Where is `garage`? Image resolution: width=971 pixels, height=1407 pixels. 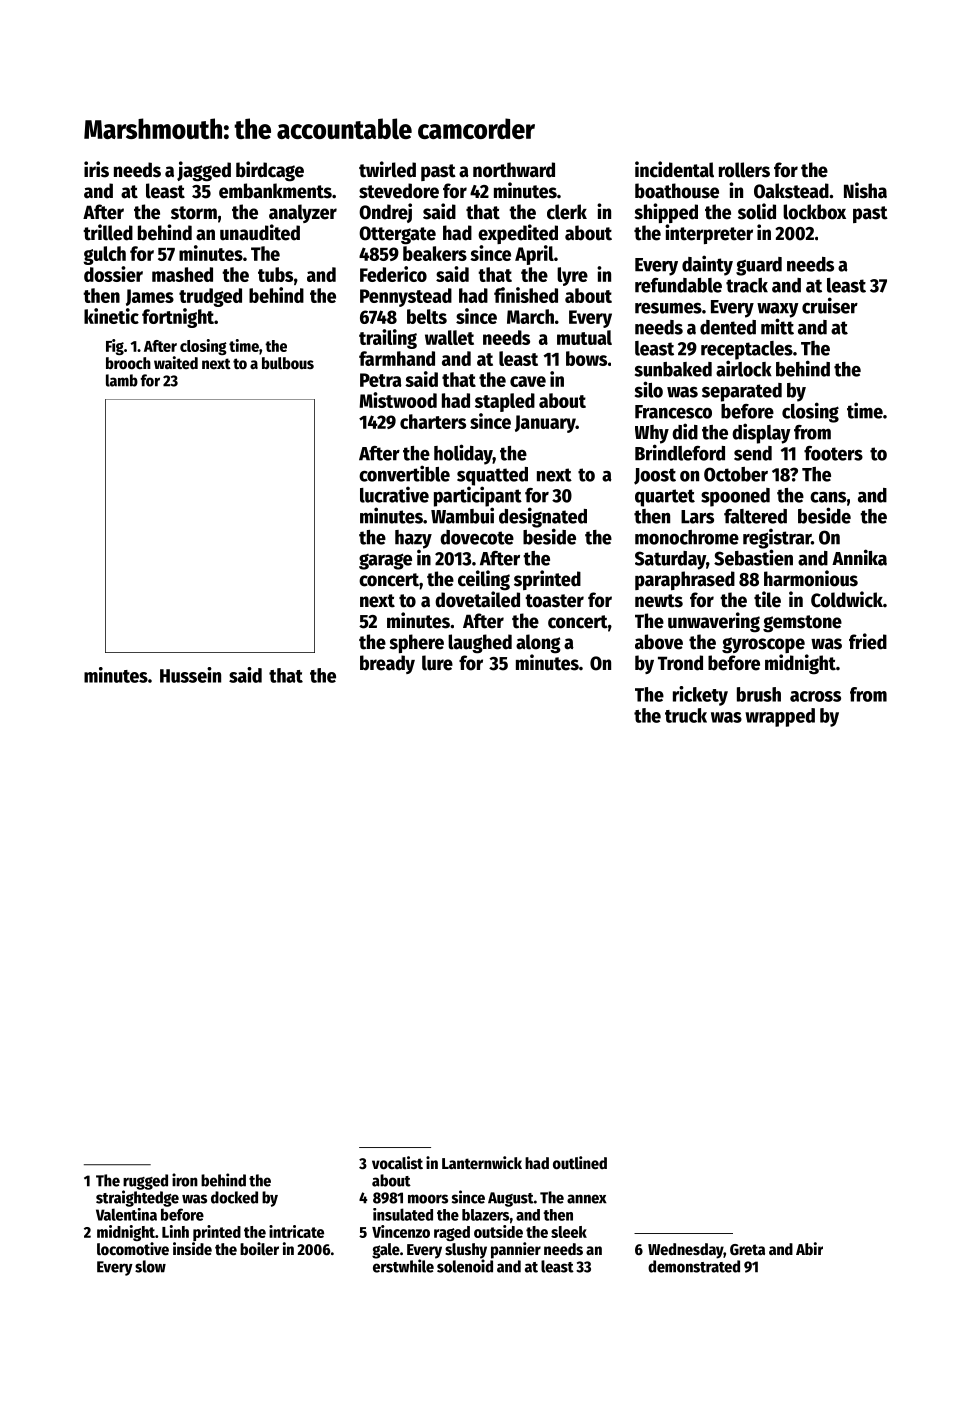
garage is located at coordinates (385, 561).
